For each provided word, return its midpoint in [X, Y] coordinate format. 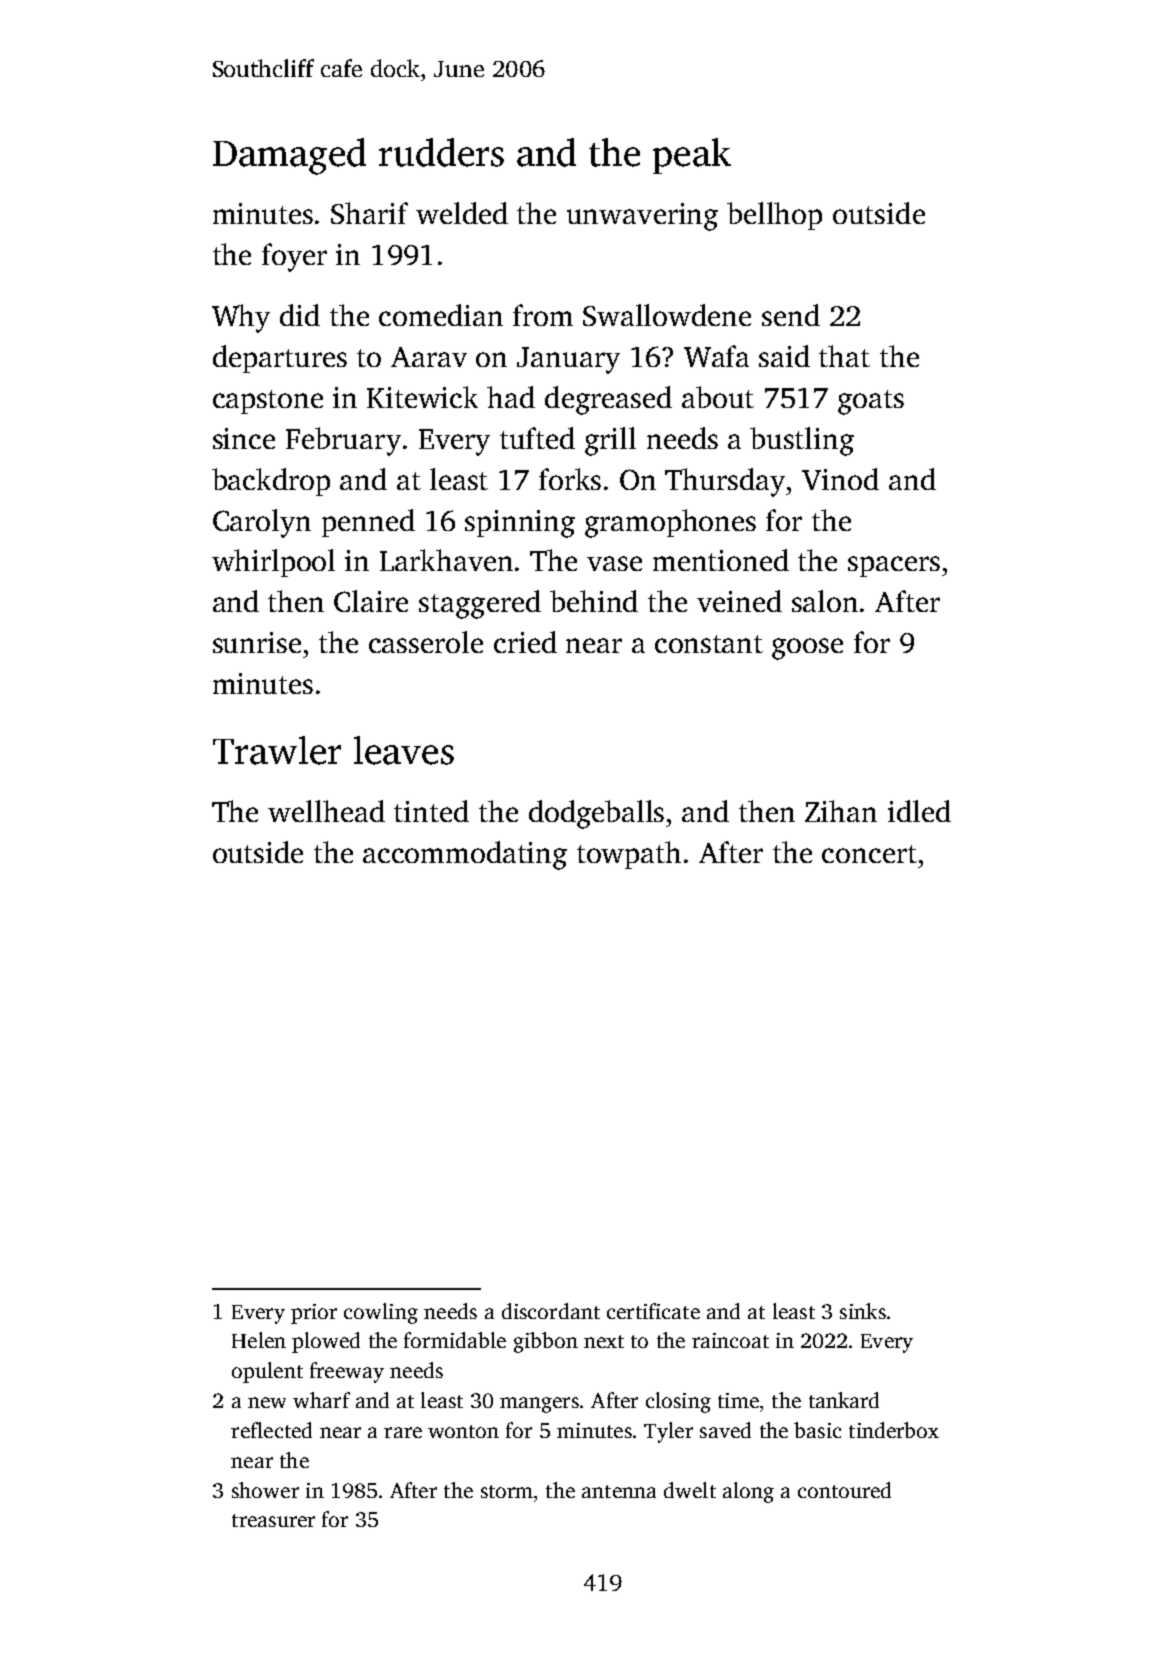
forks [570, 479]
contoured [844, 1490]
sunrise [257, 642]
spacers [894, 566]
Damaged [289, 156]
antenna [619, 1491]
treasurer [273, 1520]
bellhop [774, 216]
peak [692, 156]
